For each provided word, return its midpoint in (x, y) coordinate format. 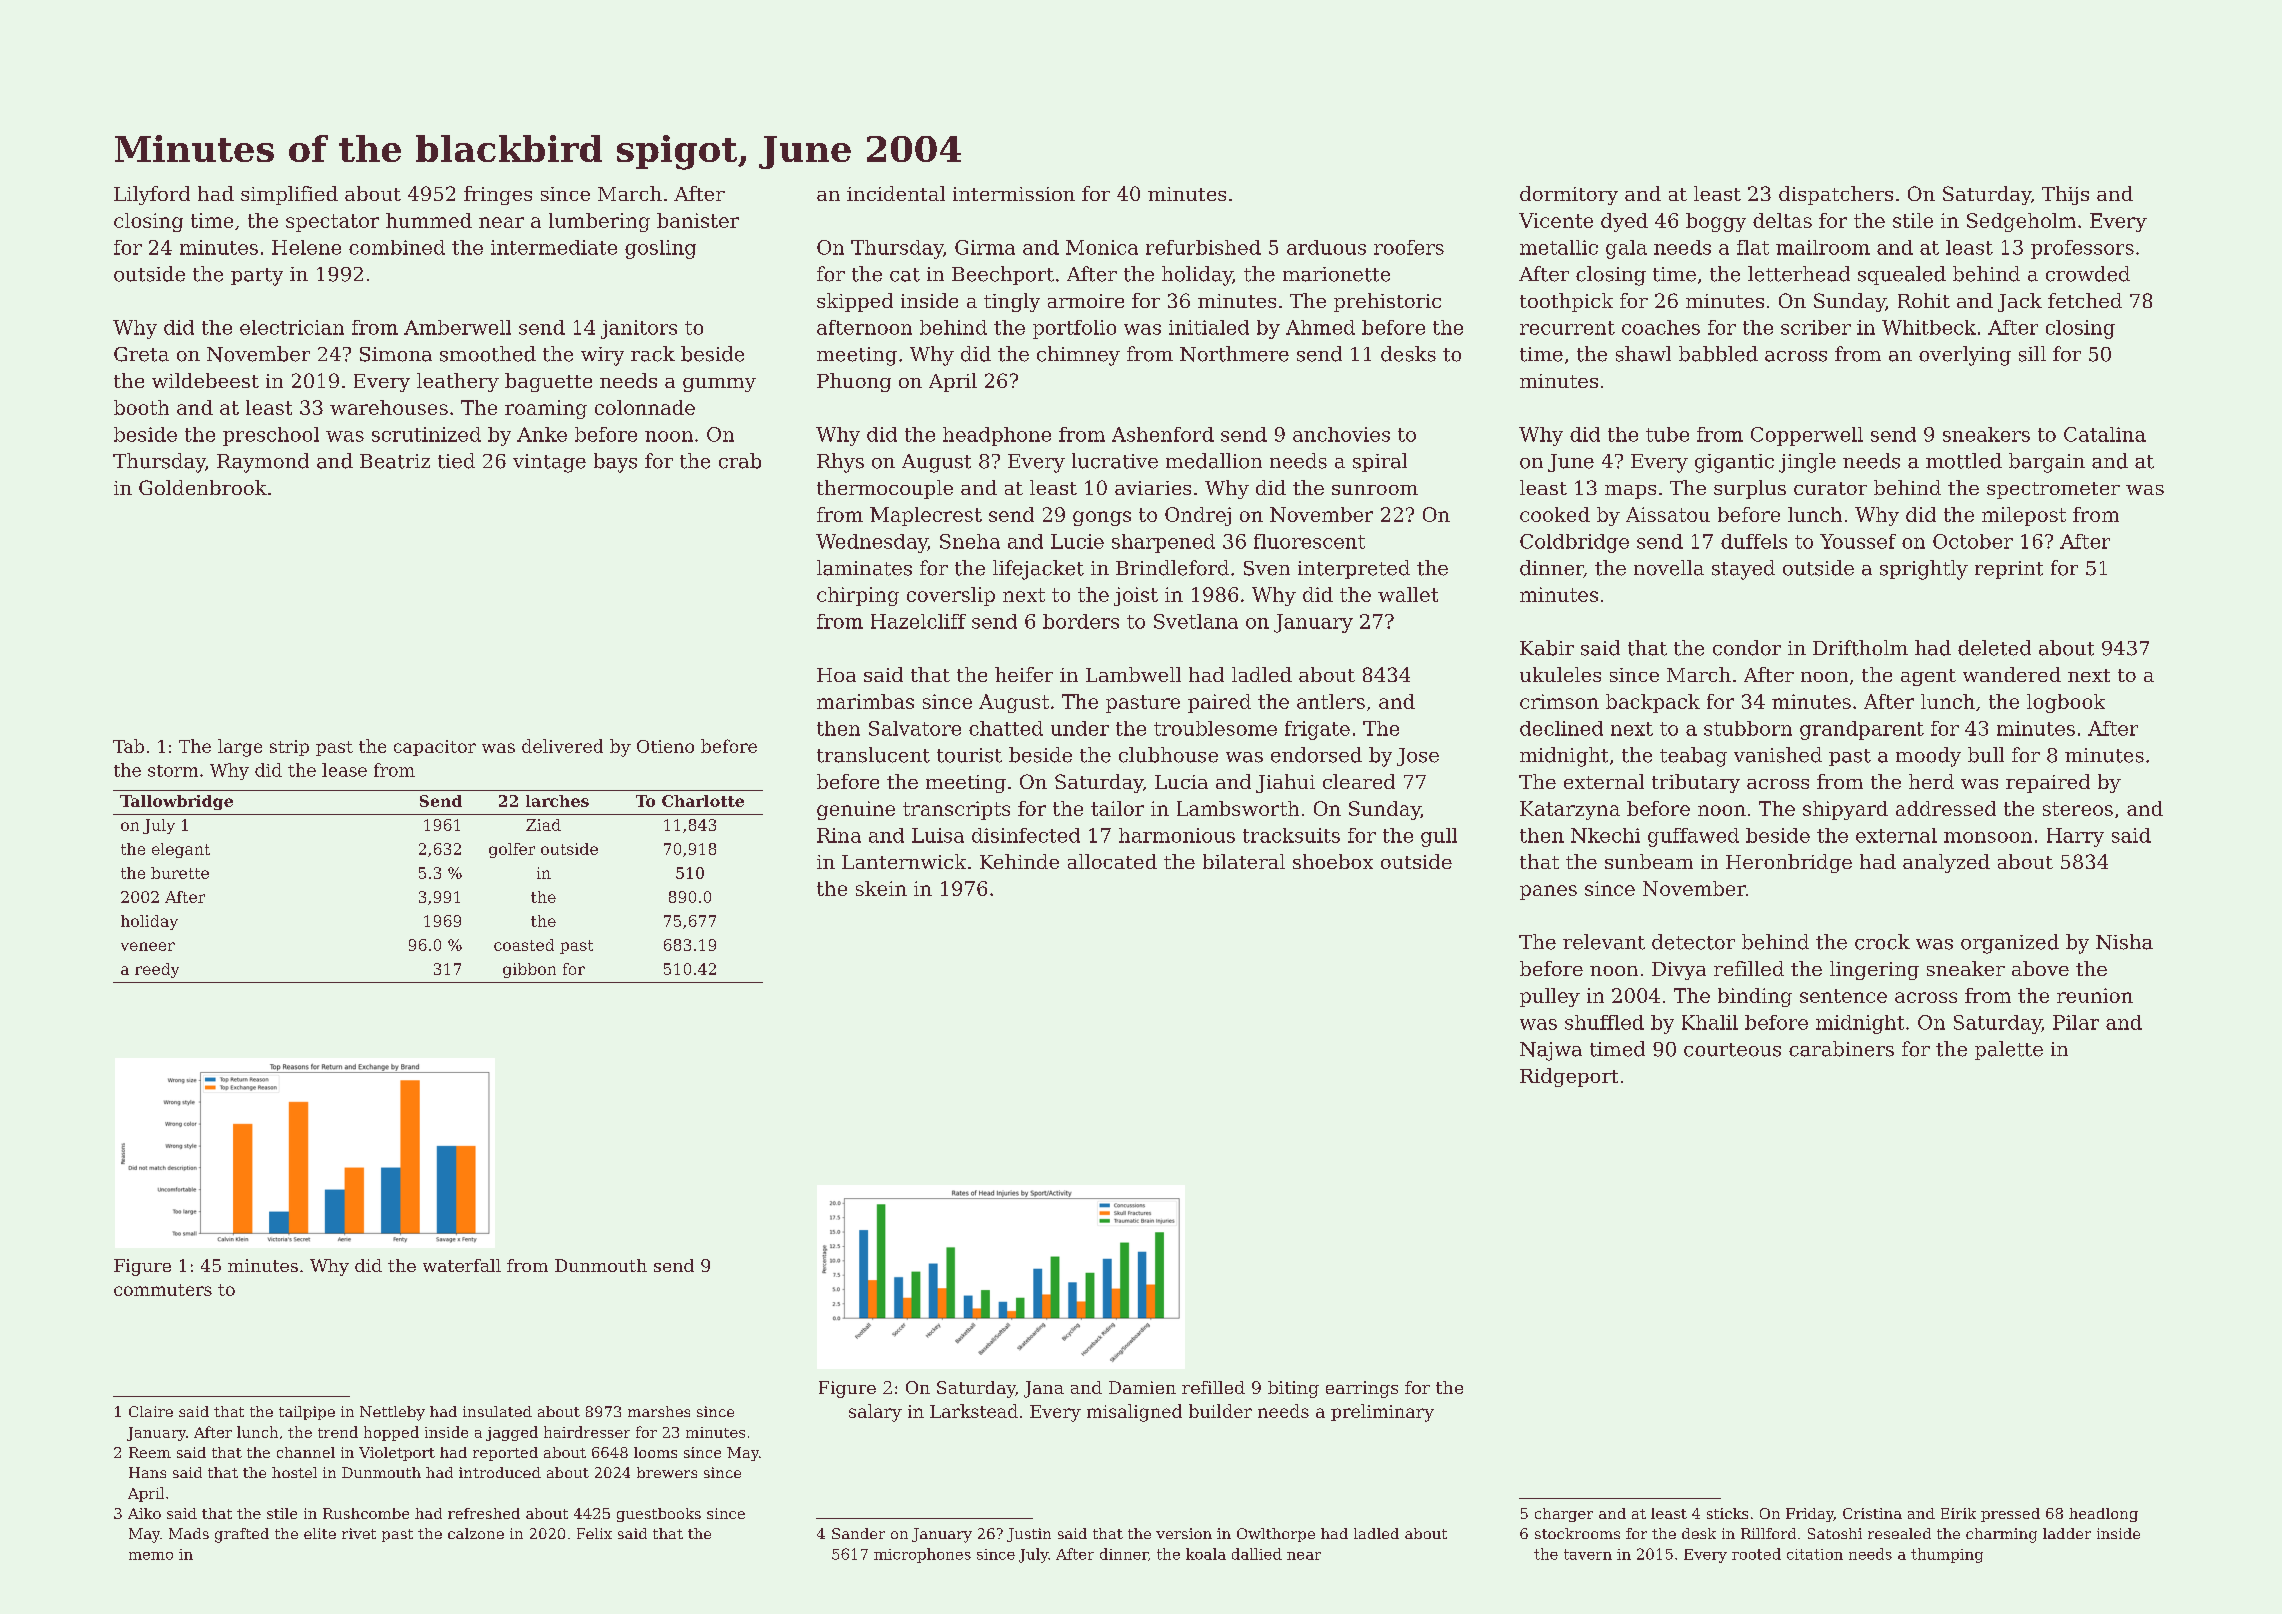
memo (151, 1556)
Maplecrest (926, 516)
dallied (1257, 1554)
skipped (855, 302)
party (257, 277)
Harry (2075, 837)
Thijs (2065, 195)
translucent (873, 755)
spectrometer (2053, 490)
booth (141, 407)
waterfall (462, 1265)
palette (2009, 1050)
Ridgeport (1569, 1077)
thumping (1947, 1555)
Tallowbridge (176, 802)
